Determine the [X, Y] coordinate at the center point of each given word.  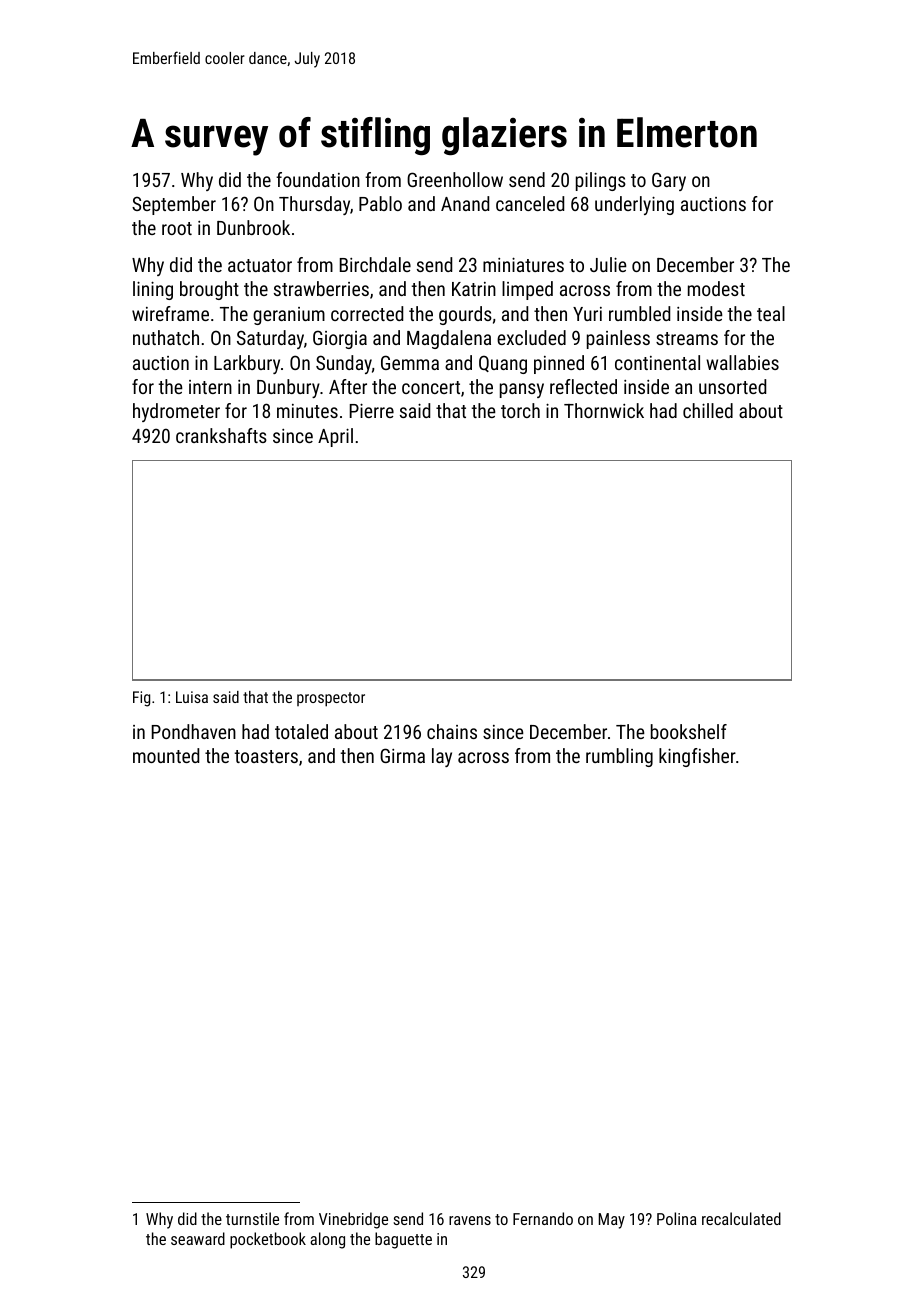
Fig [141, 699]
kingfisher [697, 757]
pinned [559, 364]
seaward [198, 1238]
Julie [608, 264]
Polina [677, 1218]
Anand [465, 203]
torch [520, 410]
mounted [166, 755]
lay [442, 757]
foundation [318, 179]
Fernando [543, 1218]
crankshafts [221, 435]
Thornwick [604, 410]
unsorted [732, 386]
